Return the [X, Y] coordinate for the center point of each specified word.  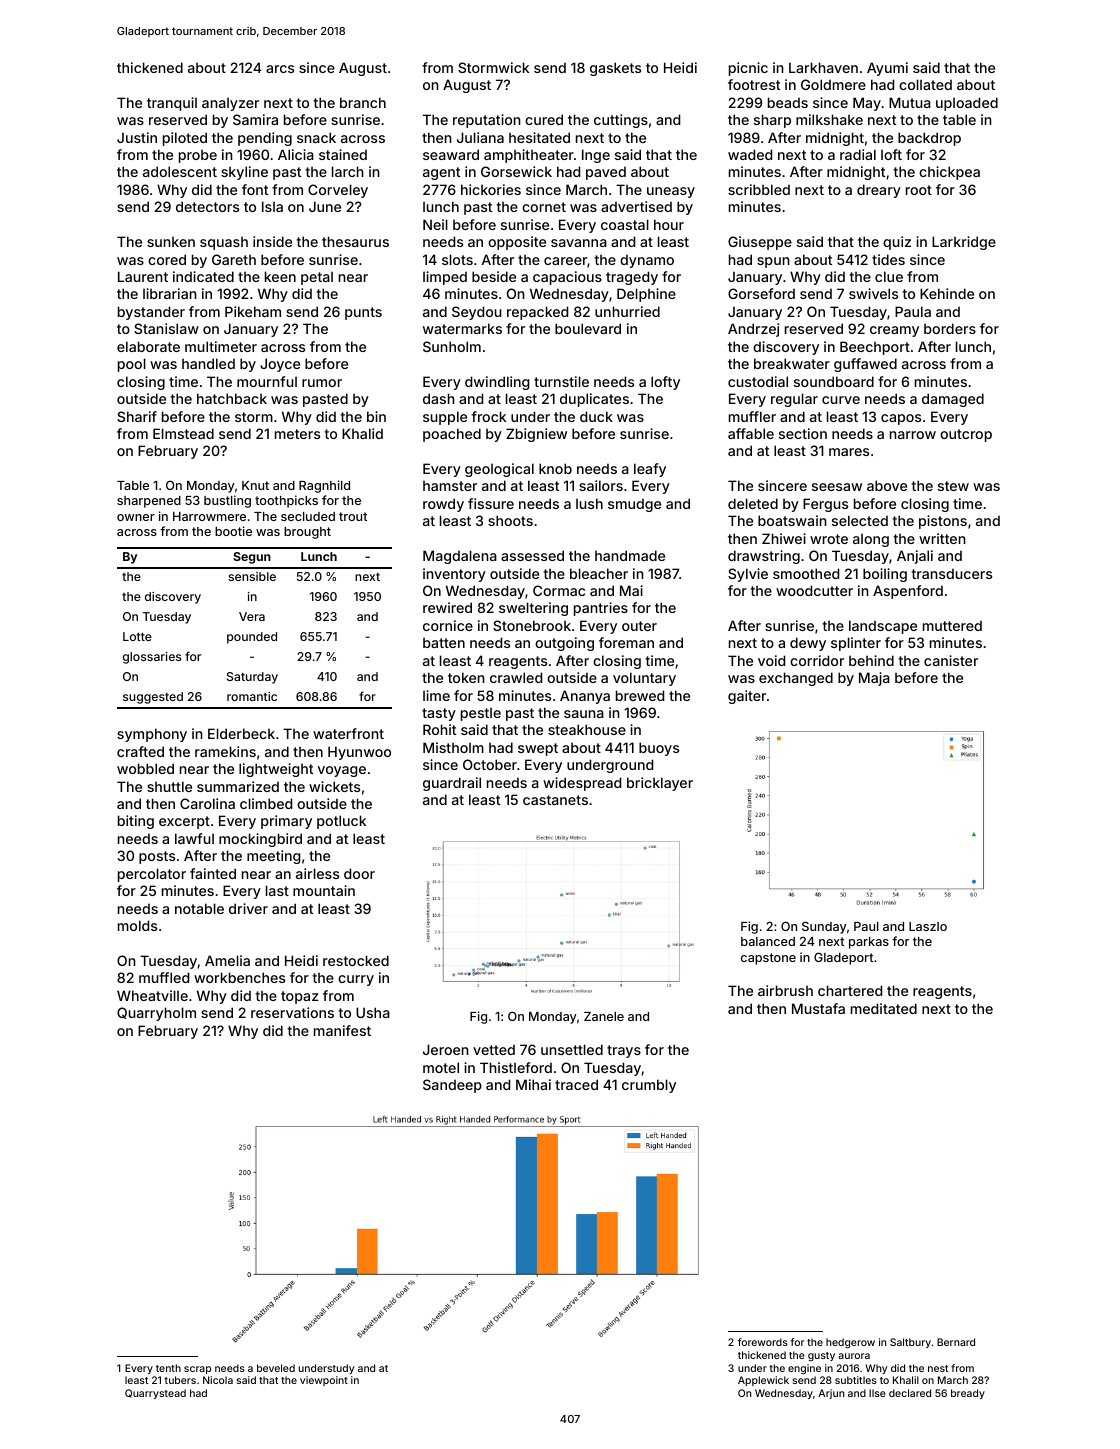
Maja [874, 679]
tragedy [632, 278]
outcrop [966, 435]
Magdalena [460, 557]
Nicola [218, 1380]
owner [136, 517]
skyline [244, 173]
